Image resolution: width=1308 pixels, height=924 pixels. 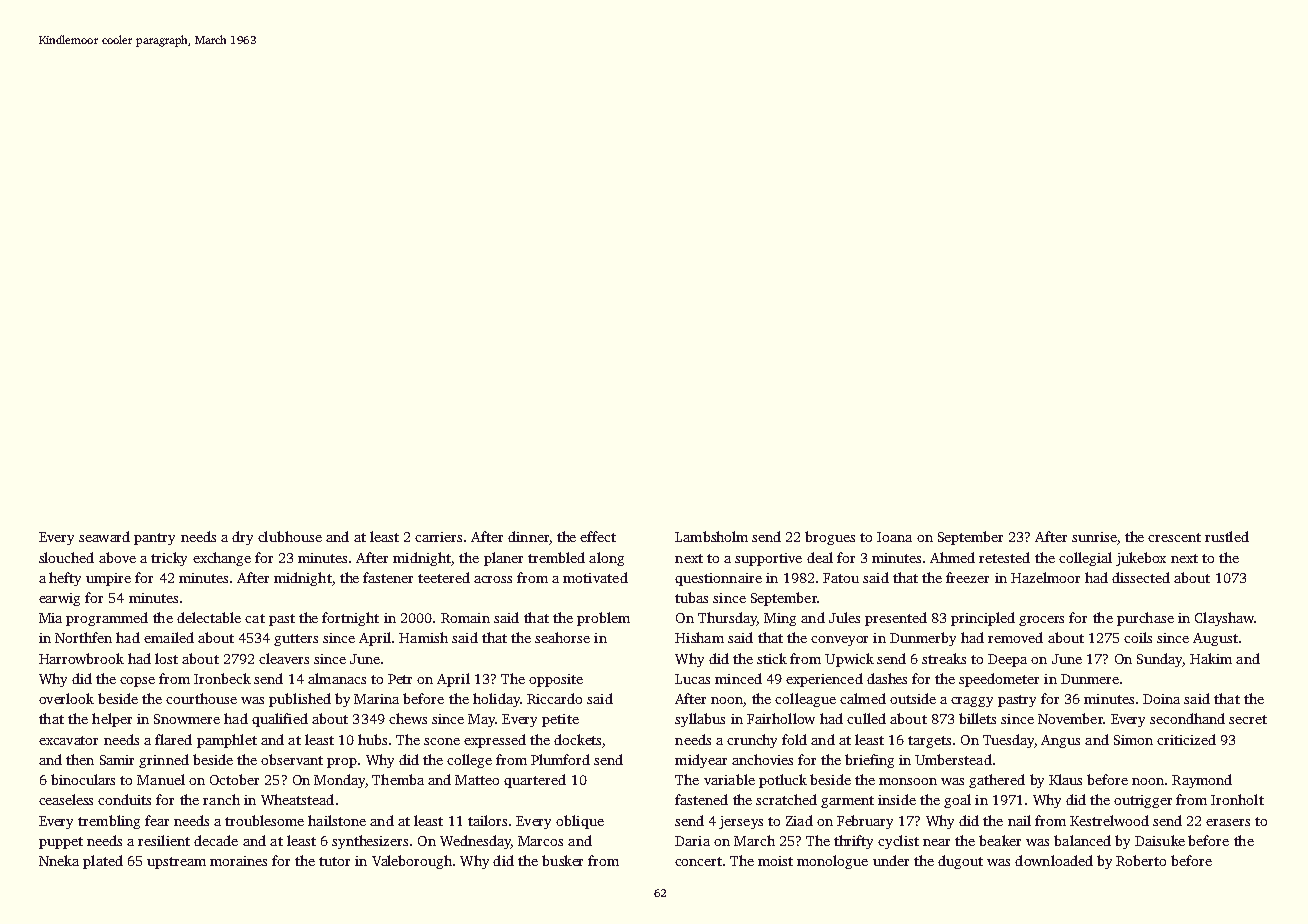 I want to click on dinner, so click(x=528, y=536).
